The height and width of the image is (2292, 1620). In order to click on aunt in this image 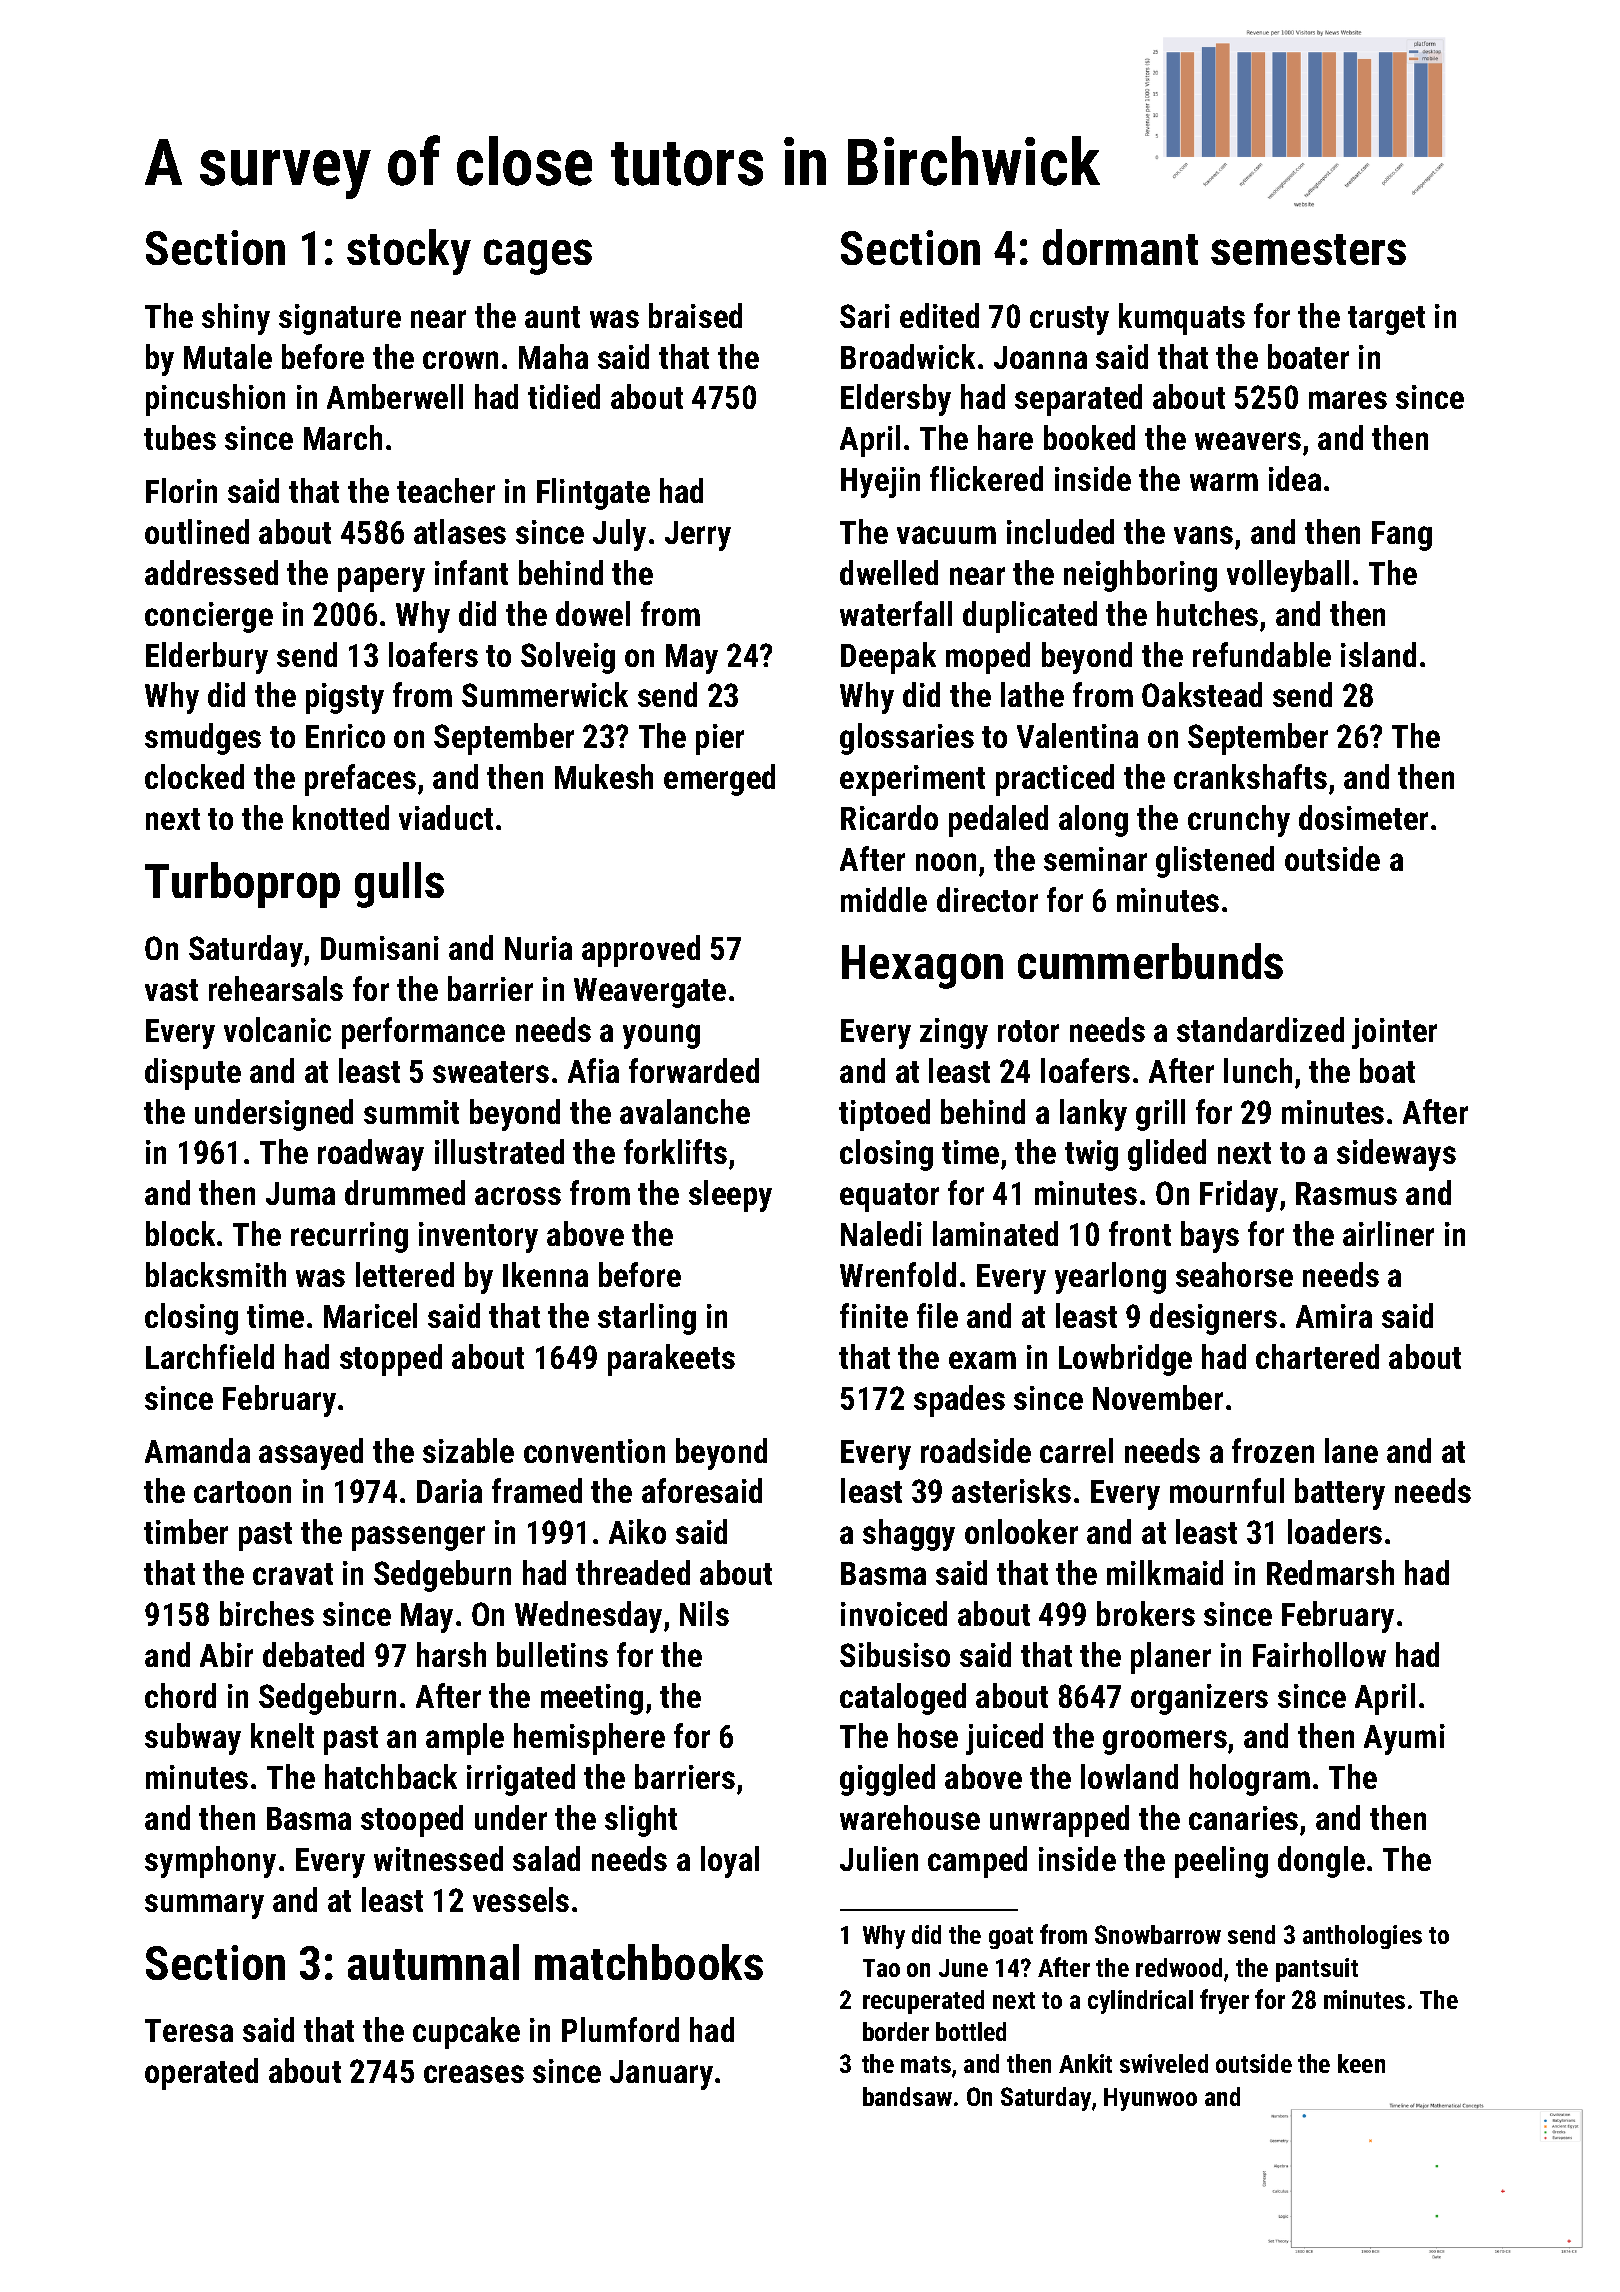, I will do `click(552, 317)`.
